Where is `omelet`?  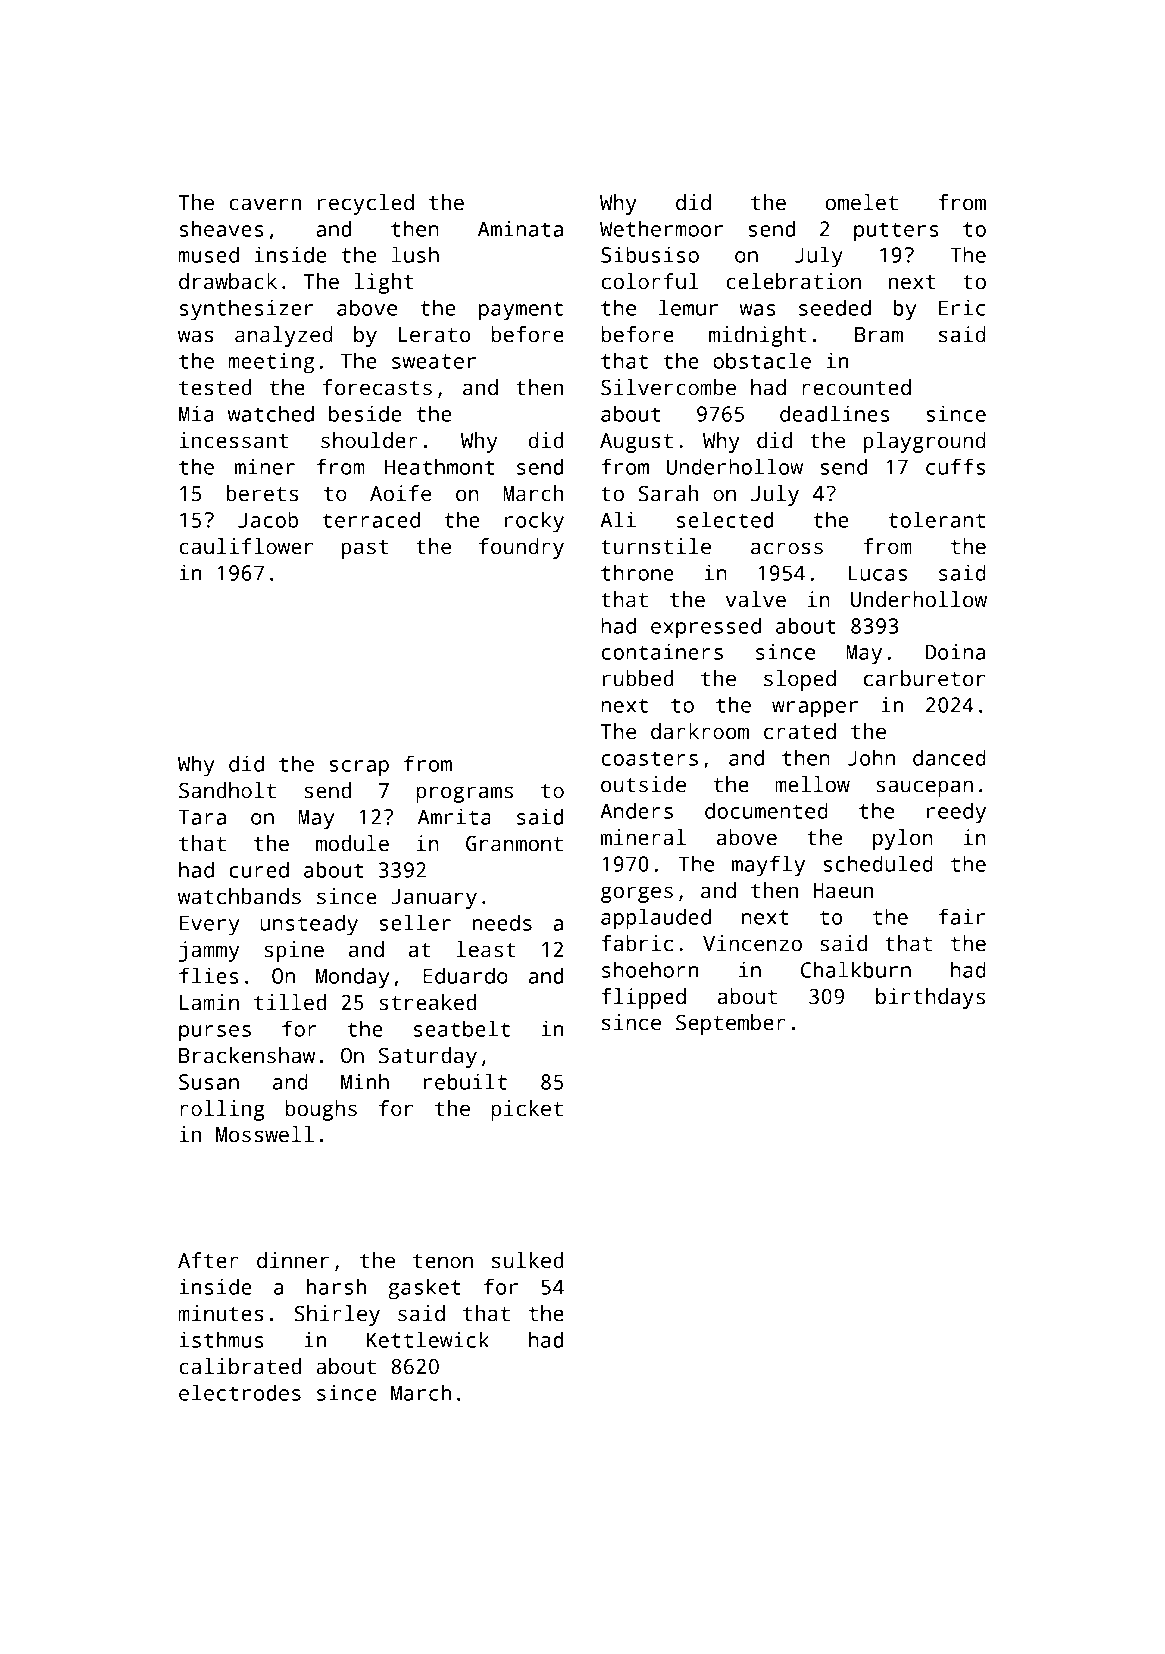
omelet is located at coordinates (862, 202).
